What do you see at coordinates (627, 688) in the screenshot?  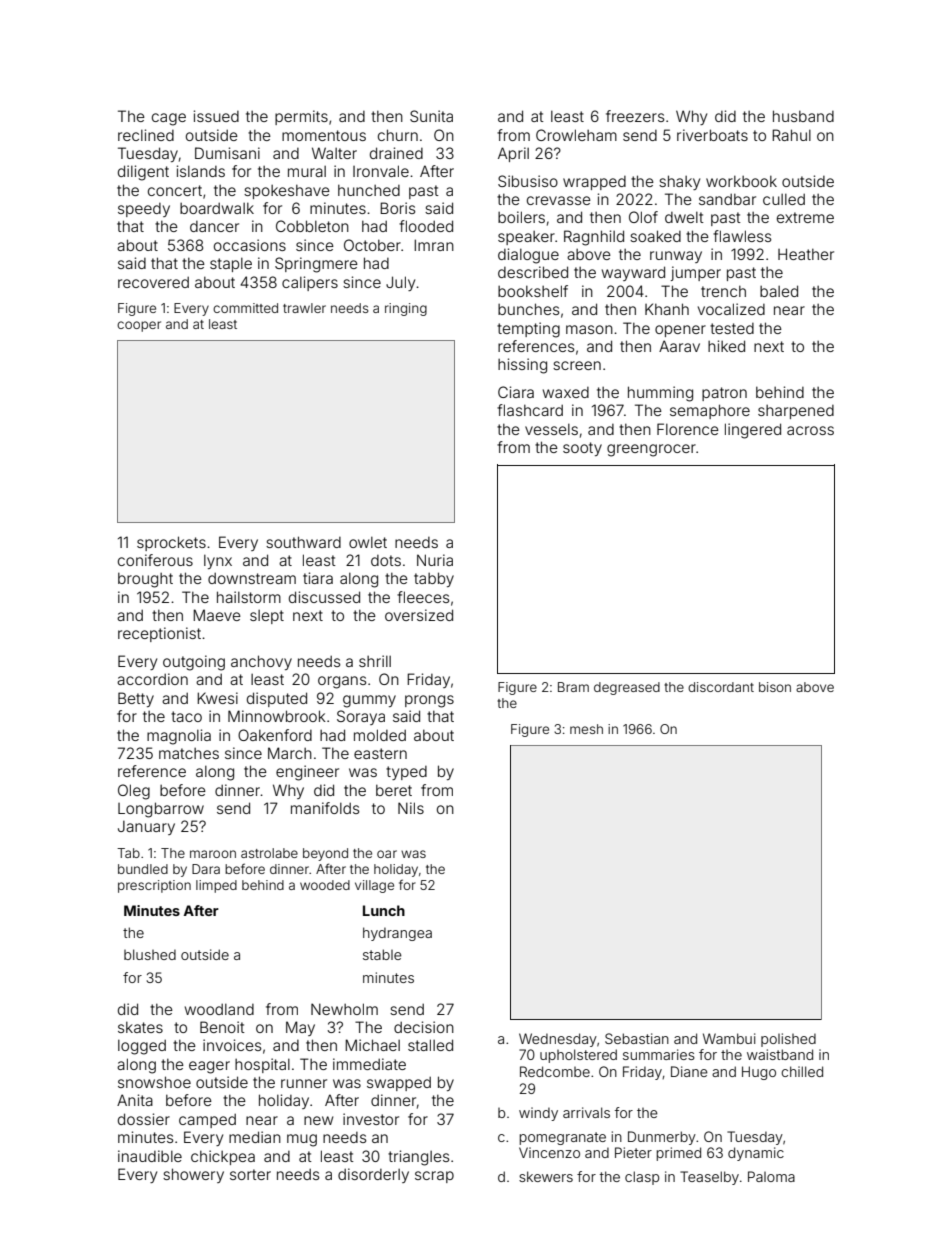 I see `degreased` at bounding box center [627, 688].
